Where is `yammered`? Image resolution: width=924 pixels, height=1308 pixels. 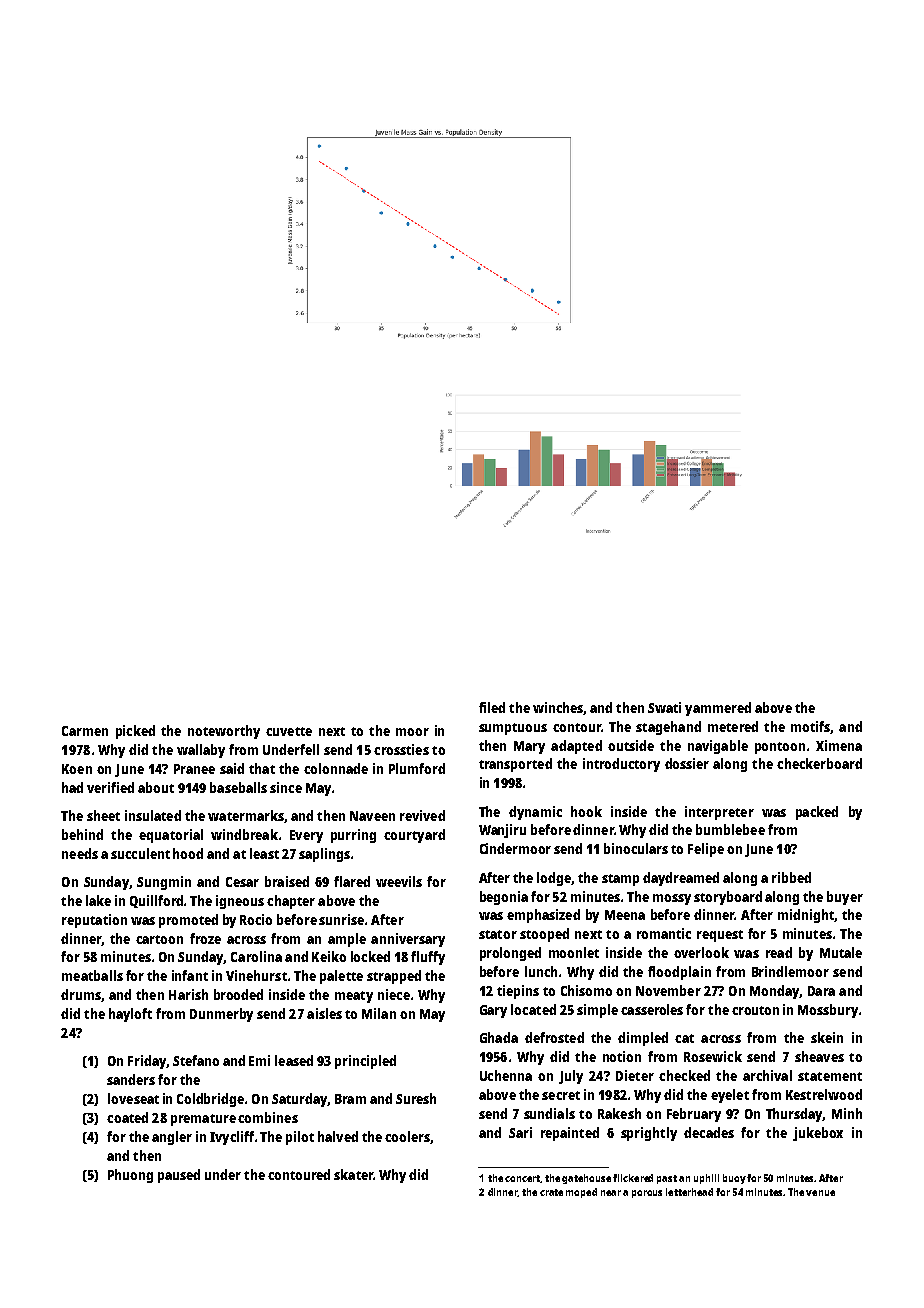
yammered is located at coordinates (718, 709).
